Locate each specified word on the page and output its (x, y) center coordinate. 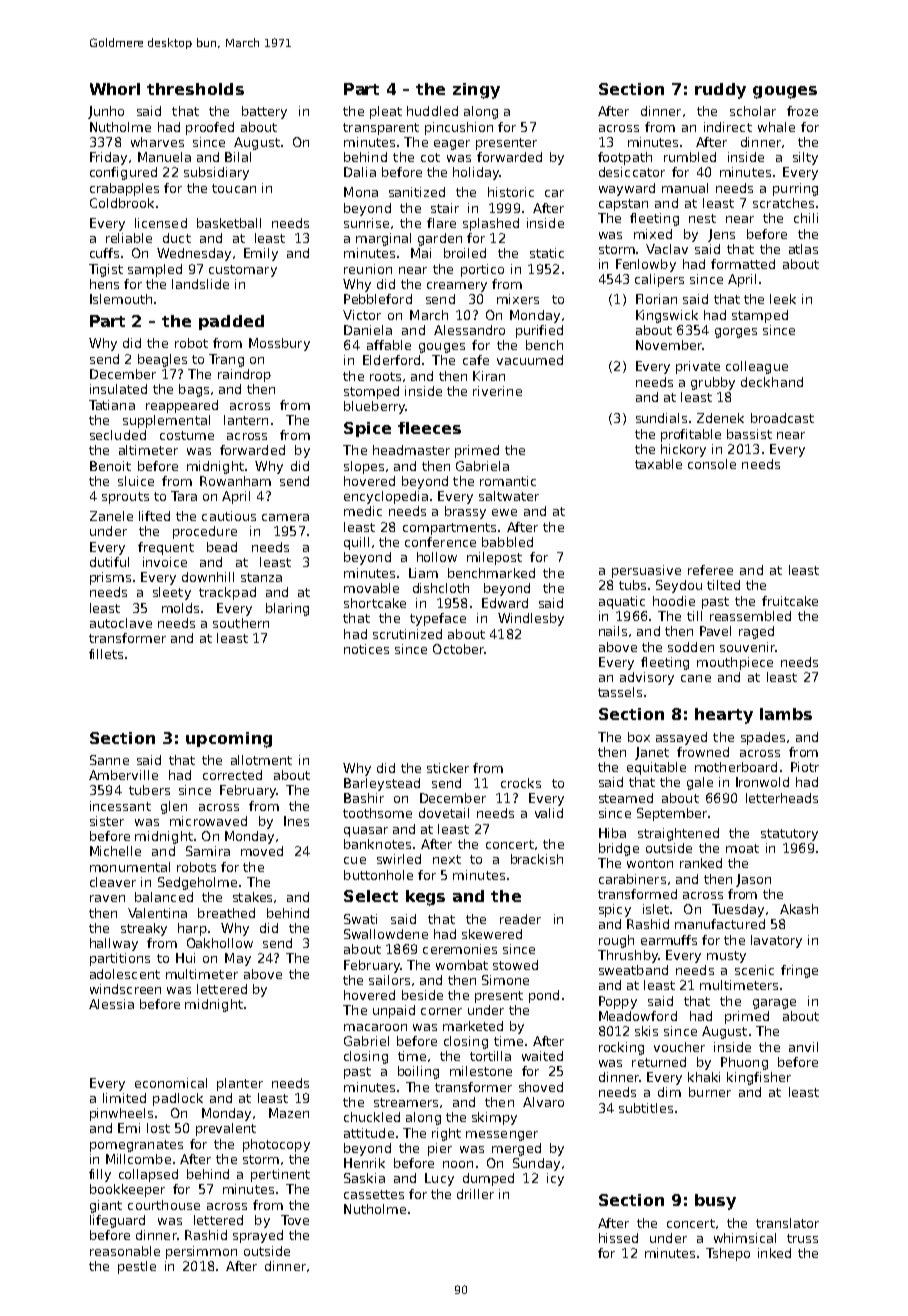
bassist (749, 434)
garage (774, 1004)
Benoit (110, 466)
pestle (137, 1267)
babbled (507, 542)
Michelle (115, 851)
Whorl (115, 89)
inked (774, 1253)
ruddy (720, 91)
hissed (618, 1238)
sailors (389, 980)
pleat (386, 112)
